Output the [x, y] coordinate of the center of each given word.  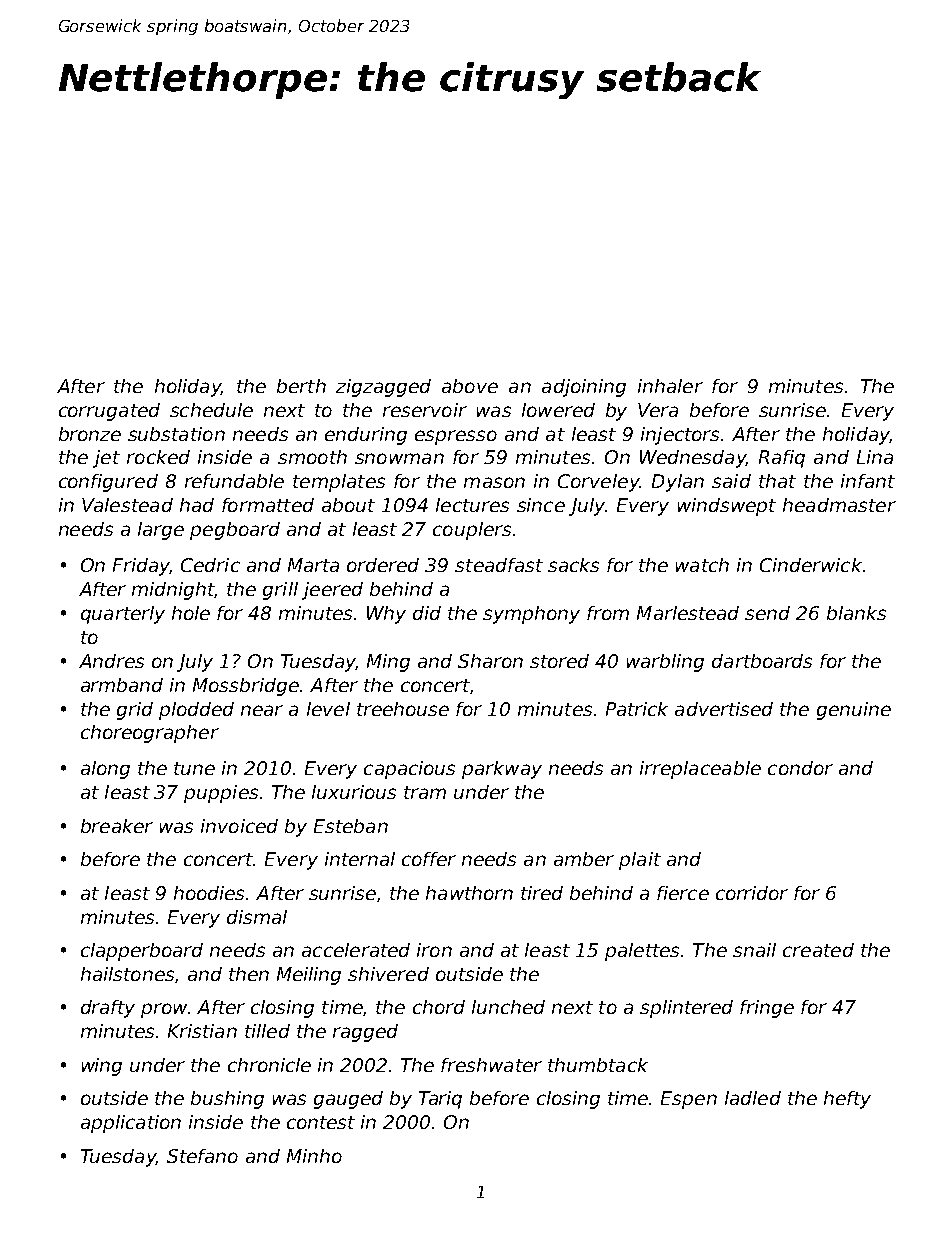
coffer [429, 859]
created [818, 950]
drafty [108, 1009]
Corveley [599, 483]
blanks [856, 613]
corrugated [109, 412]
